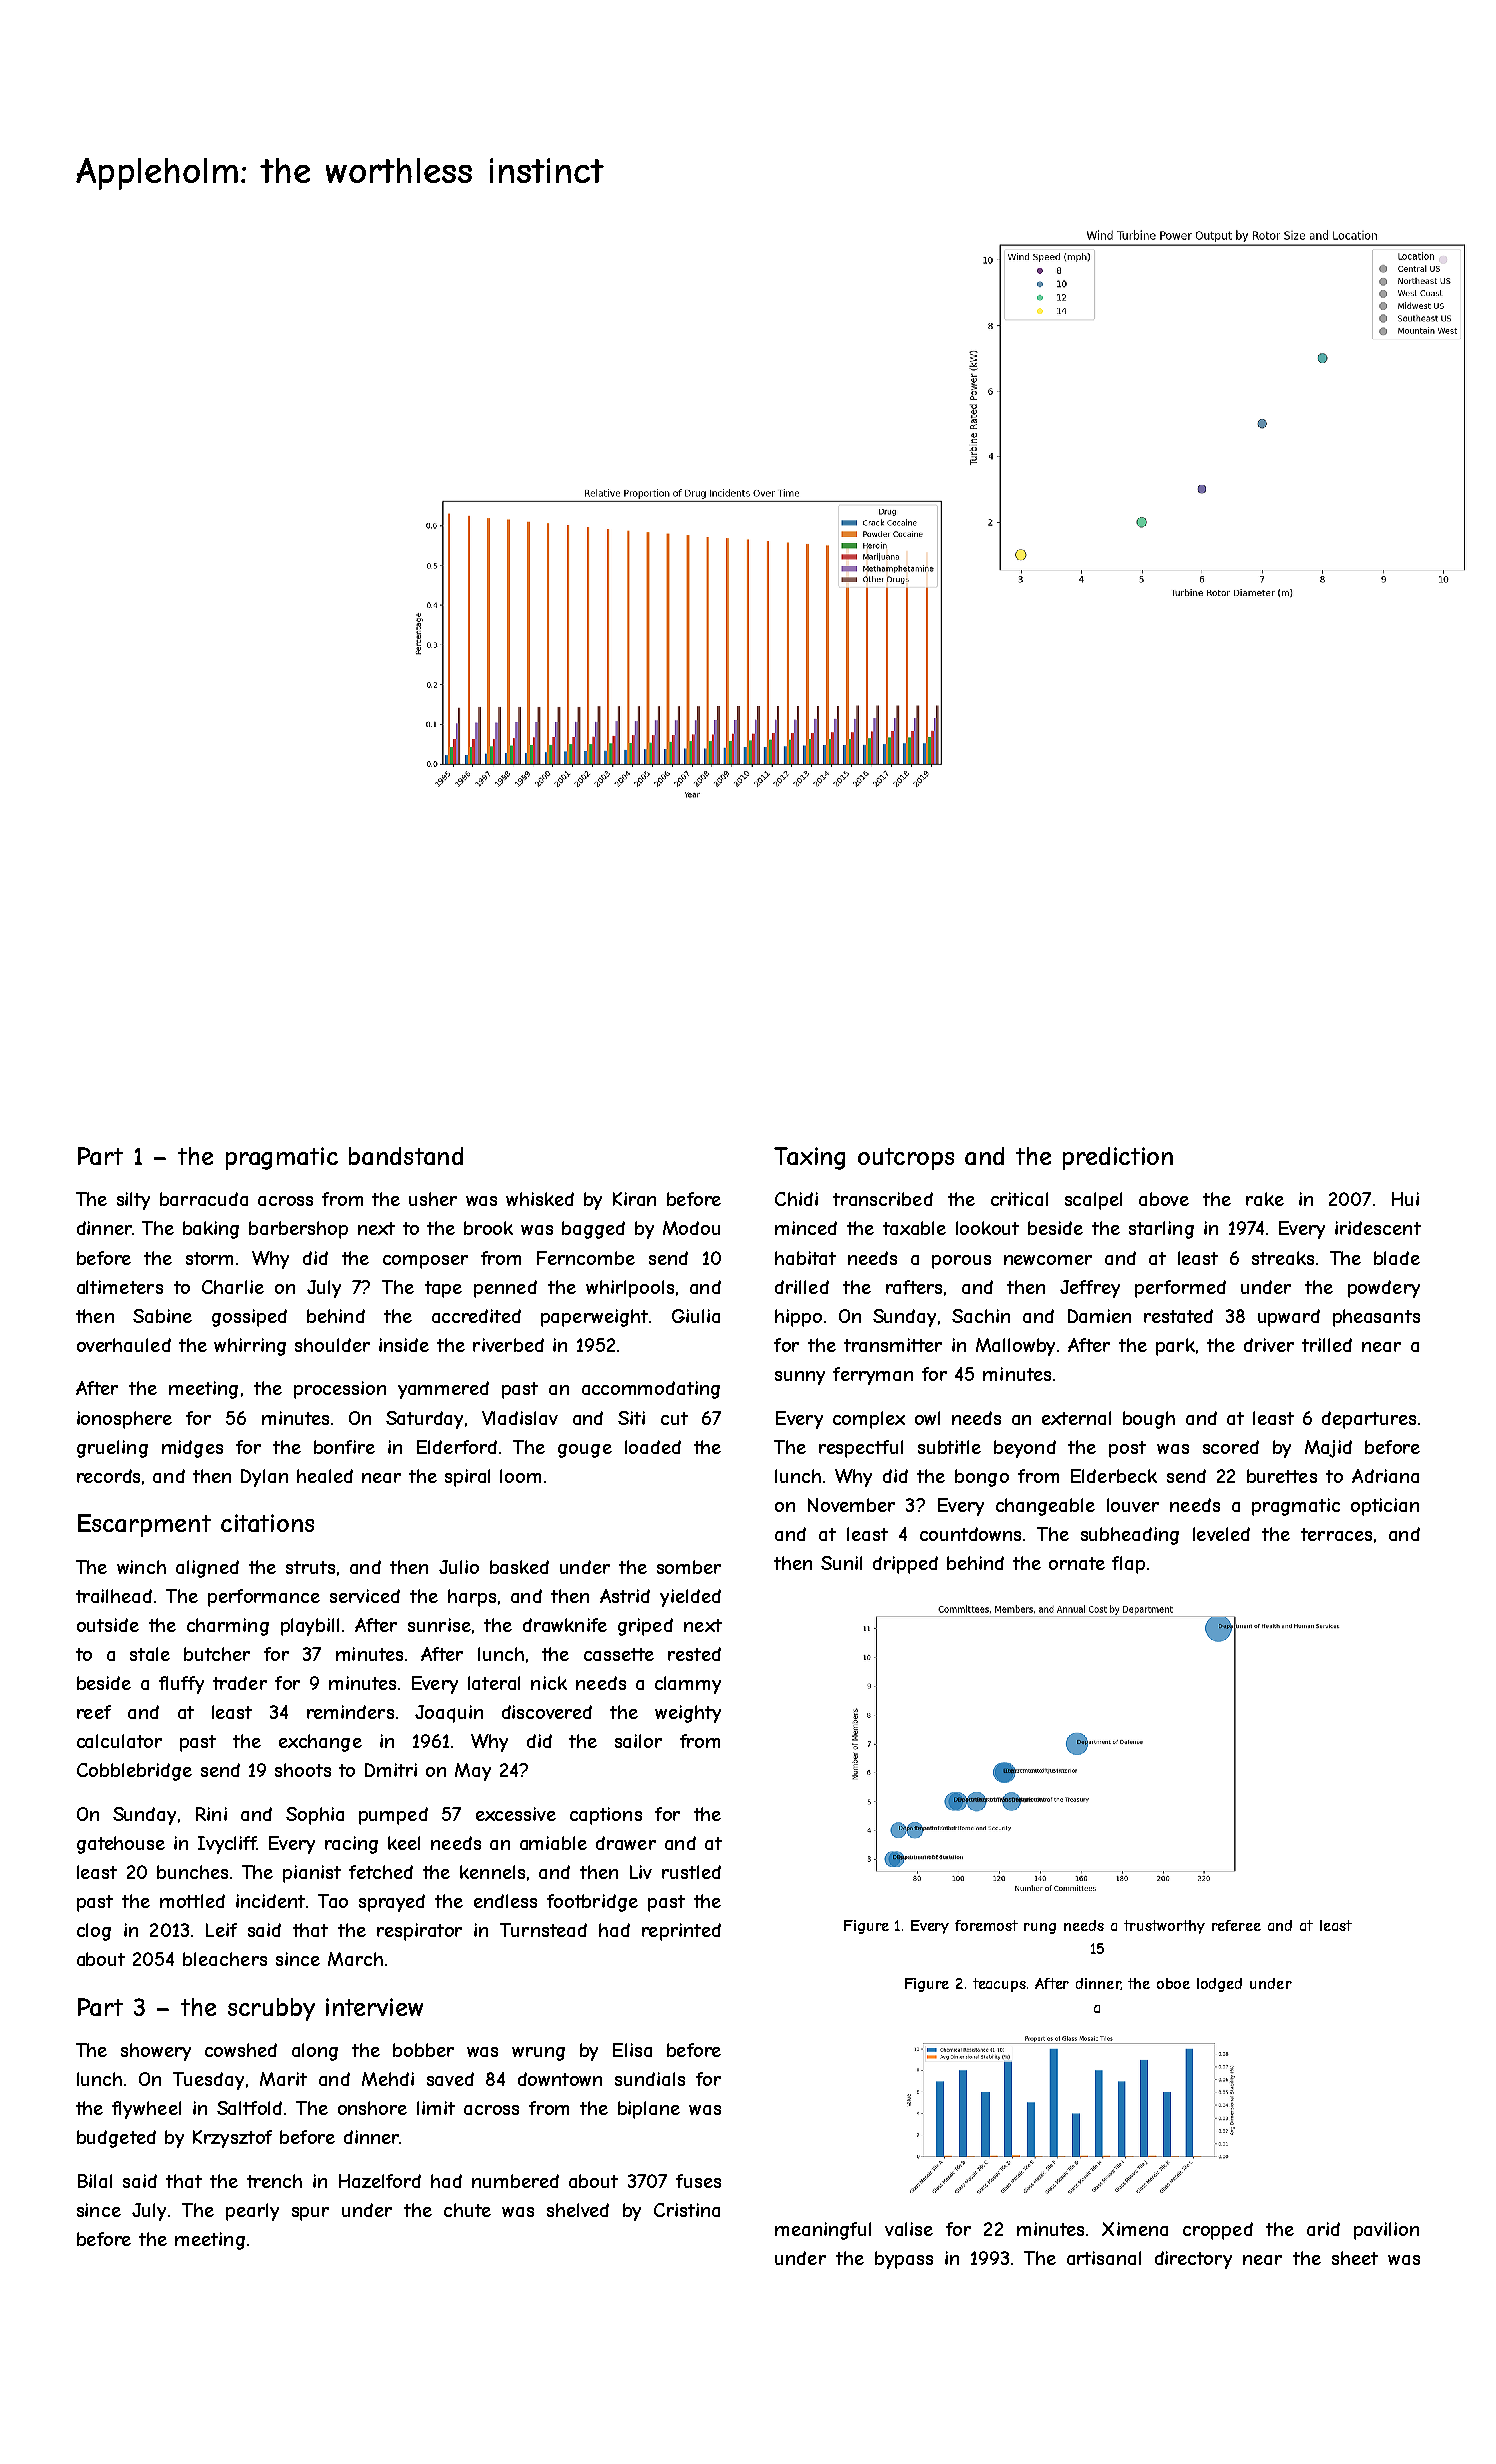 Image resolution: width=1496 pixels, height=2464 pixels. I want to click on terraces, so click(1336, 1534).
